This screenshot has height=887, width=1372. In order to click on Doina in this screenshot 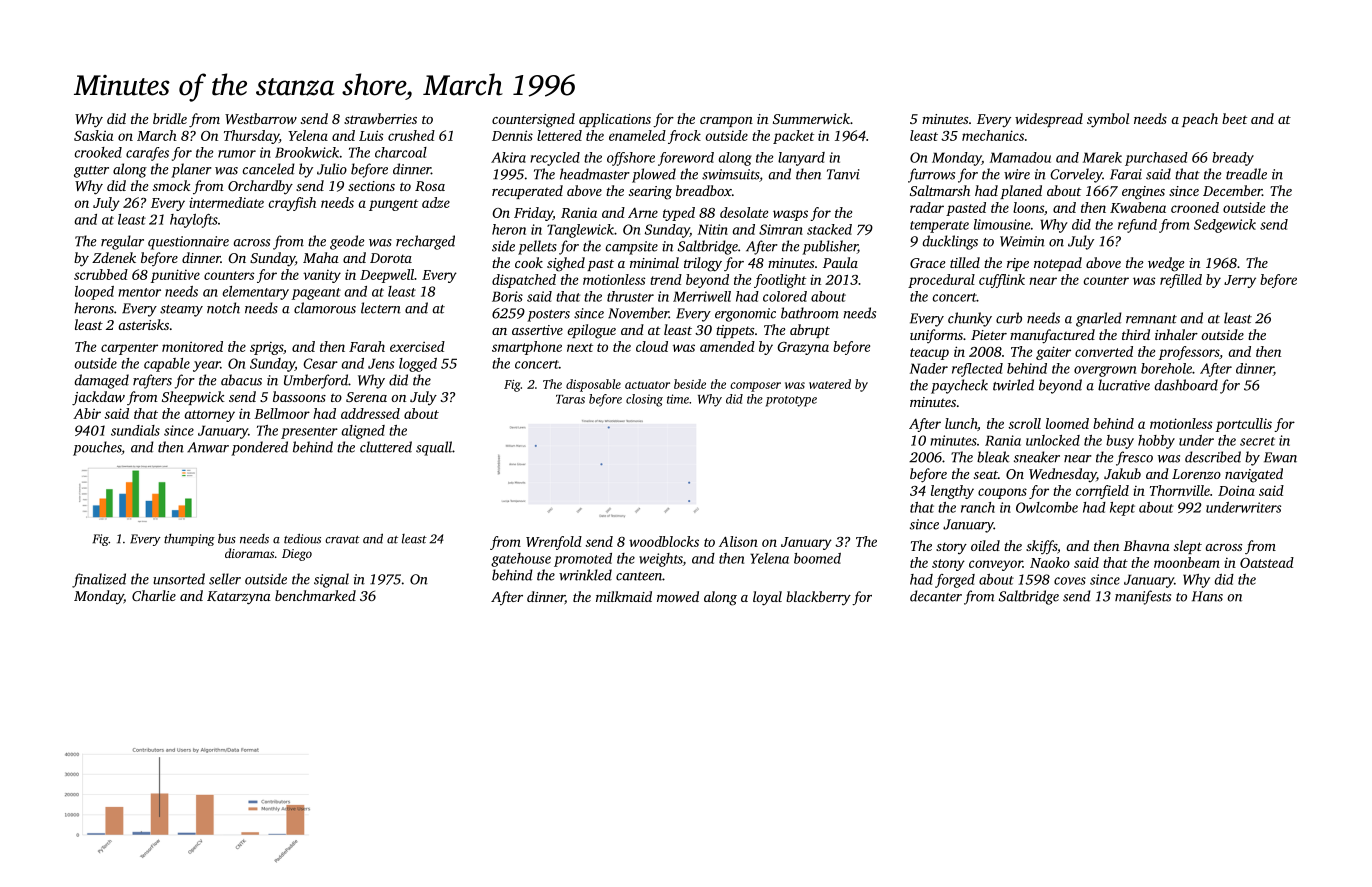, I will do `click(1236, 490)`.
